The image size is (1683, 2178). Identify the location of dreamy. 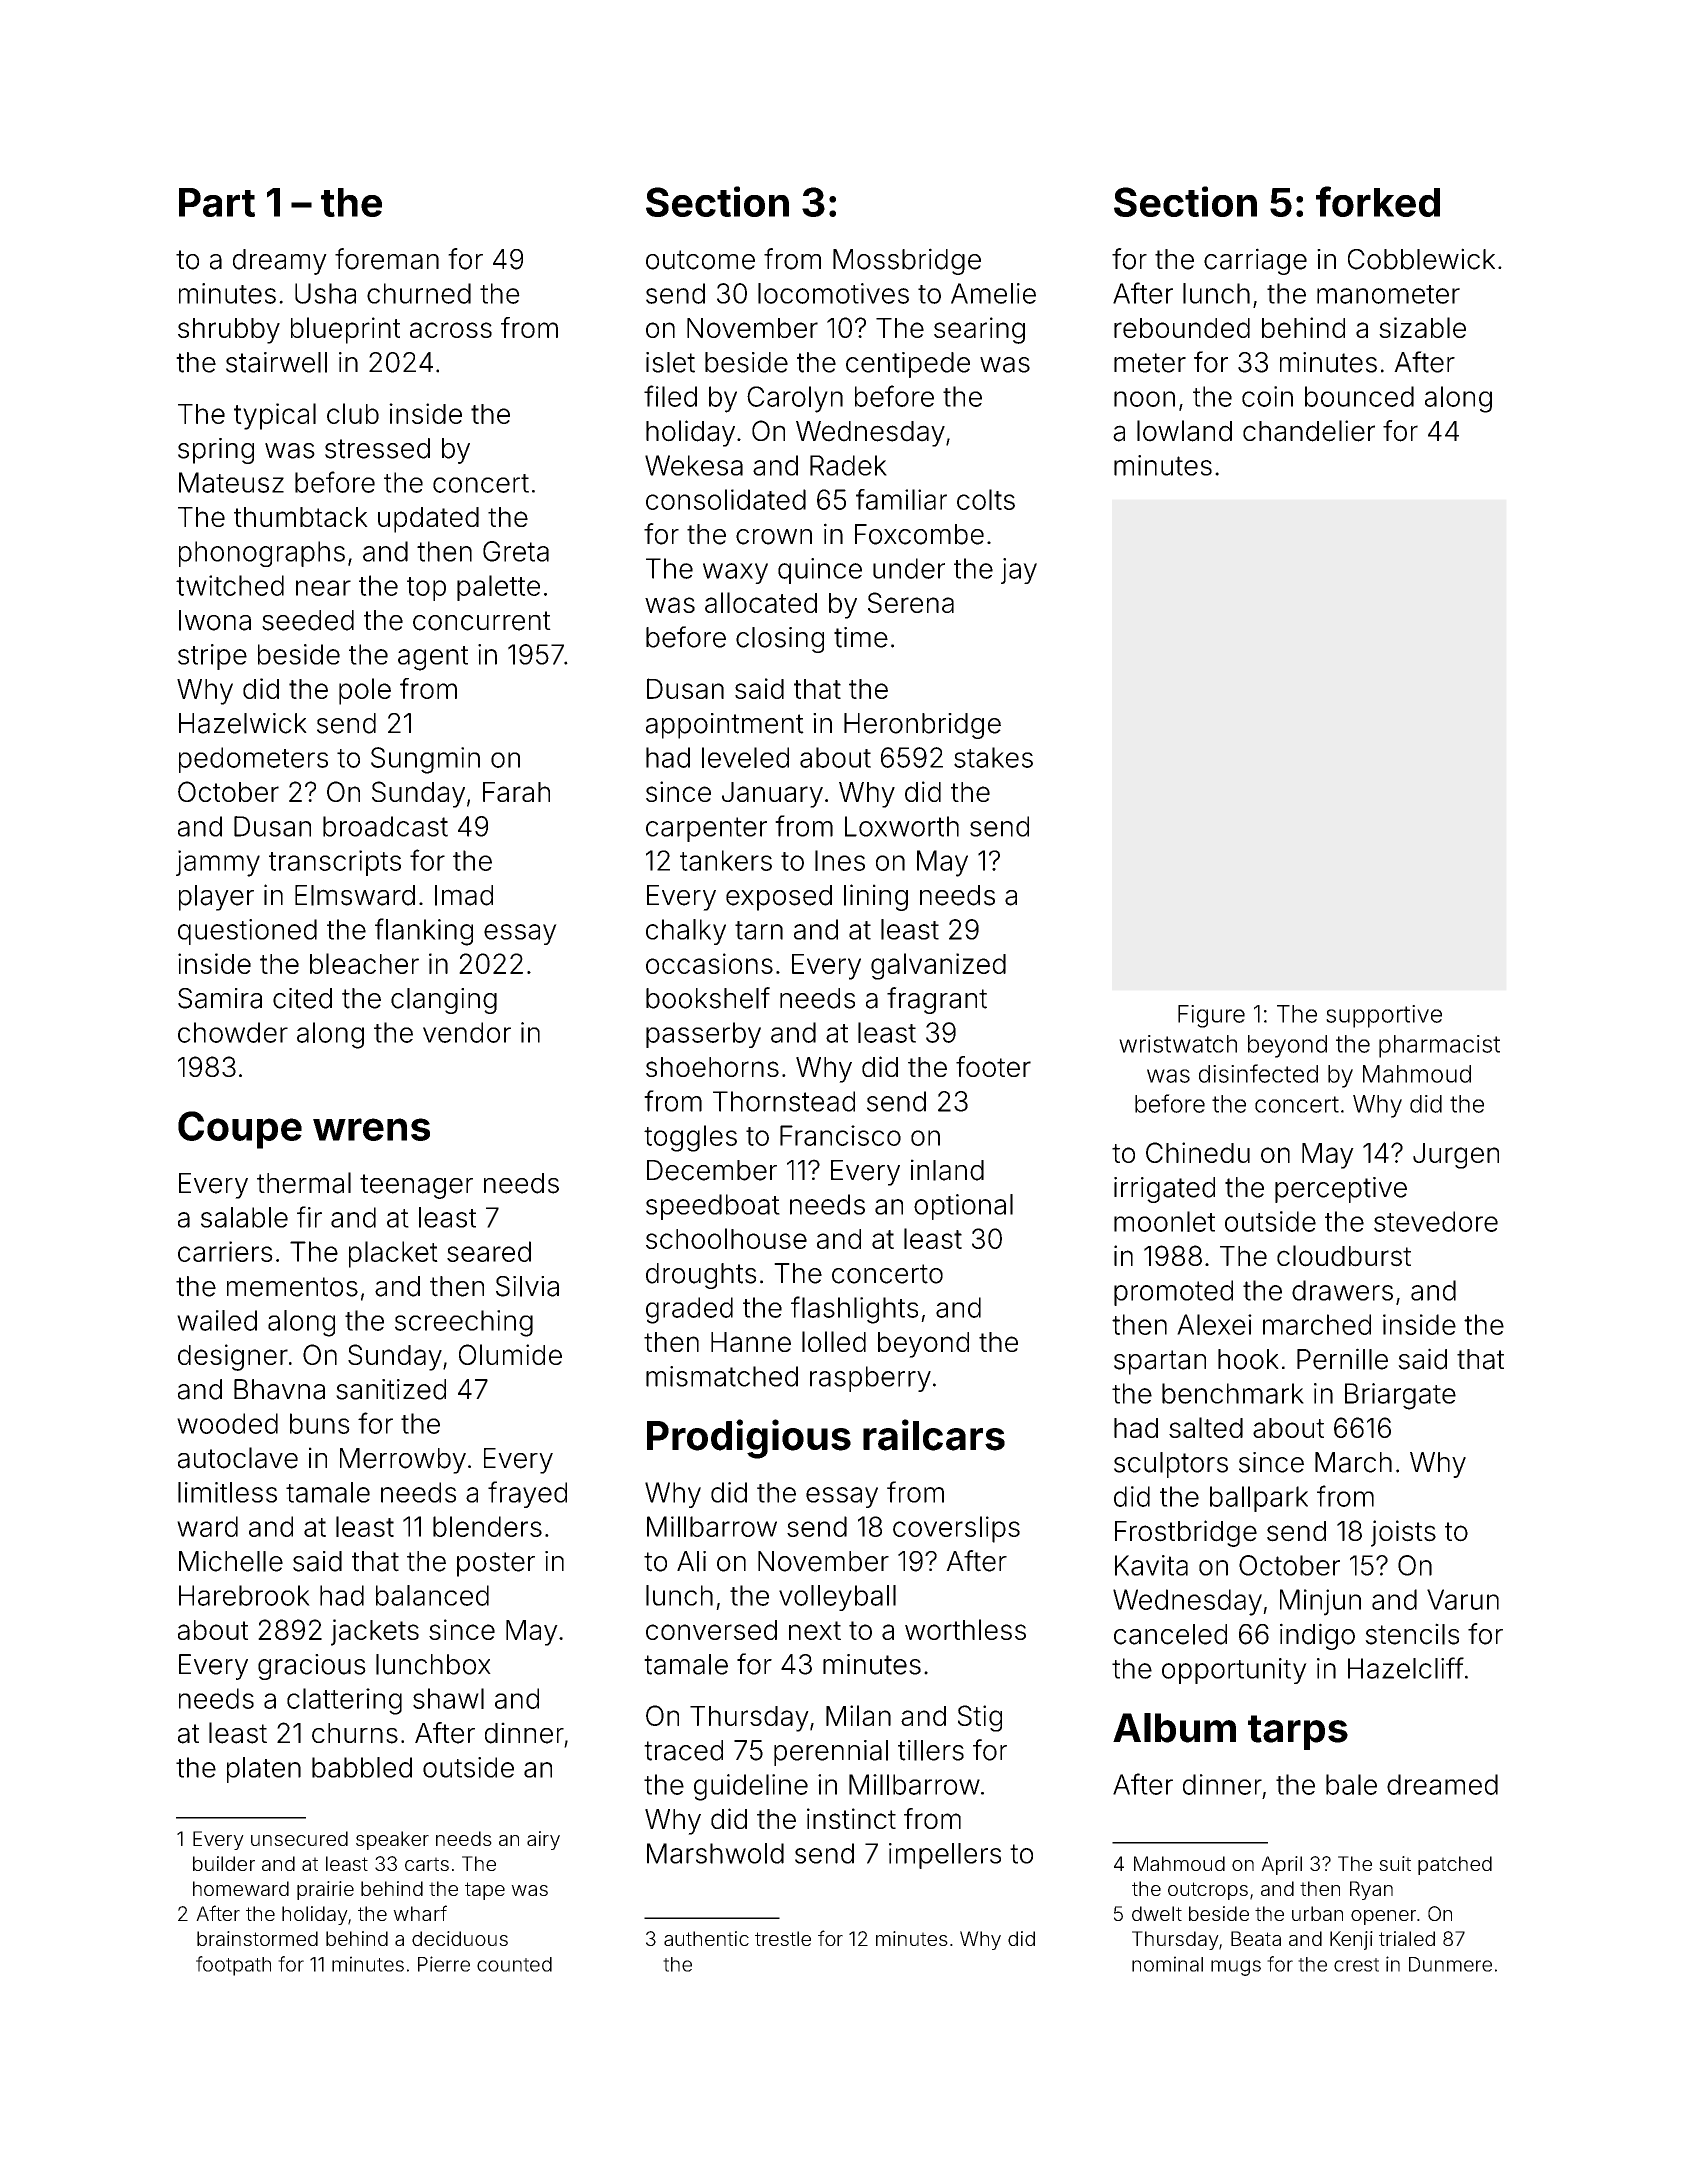
(280, 262).
